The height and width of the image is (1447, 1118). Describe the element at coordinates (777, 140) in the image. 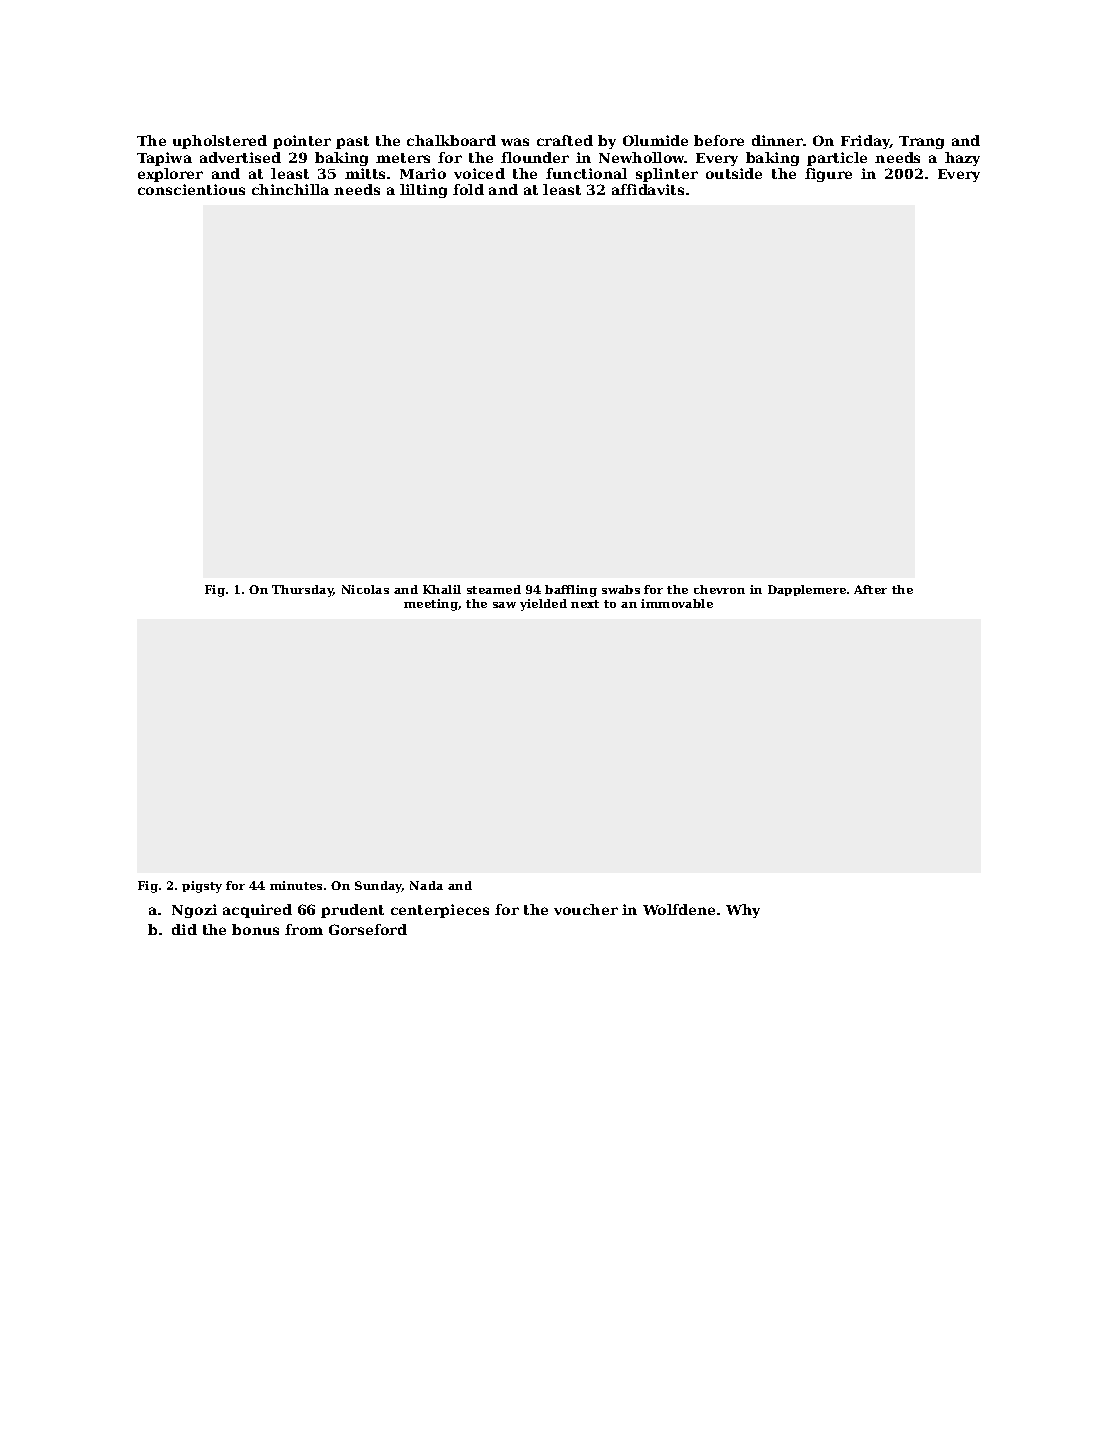

I see `dinner` at that location.
